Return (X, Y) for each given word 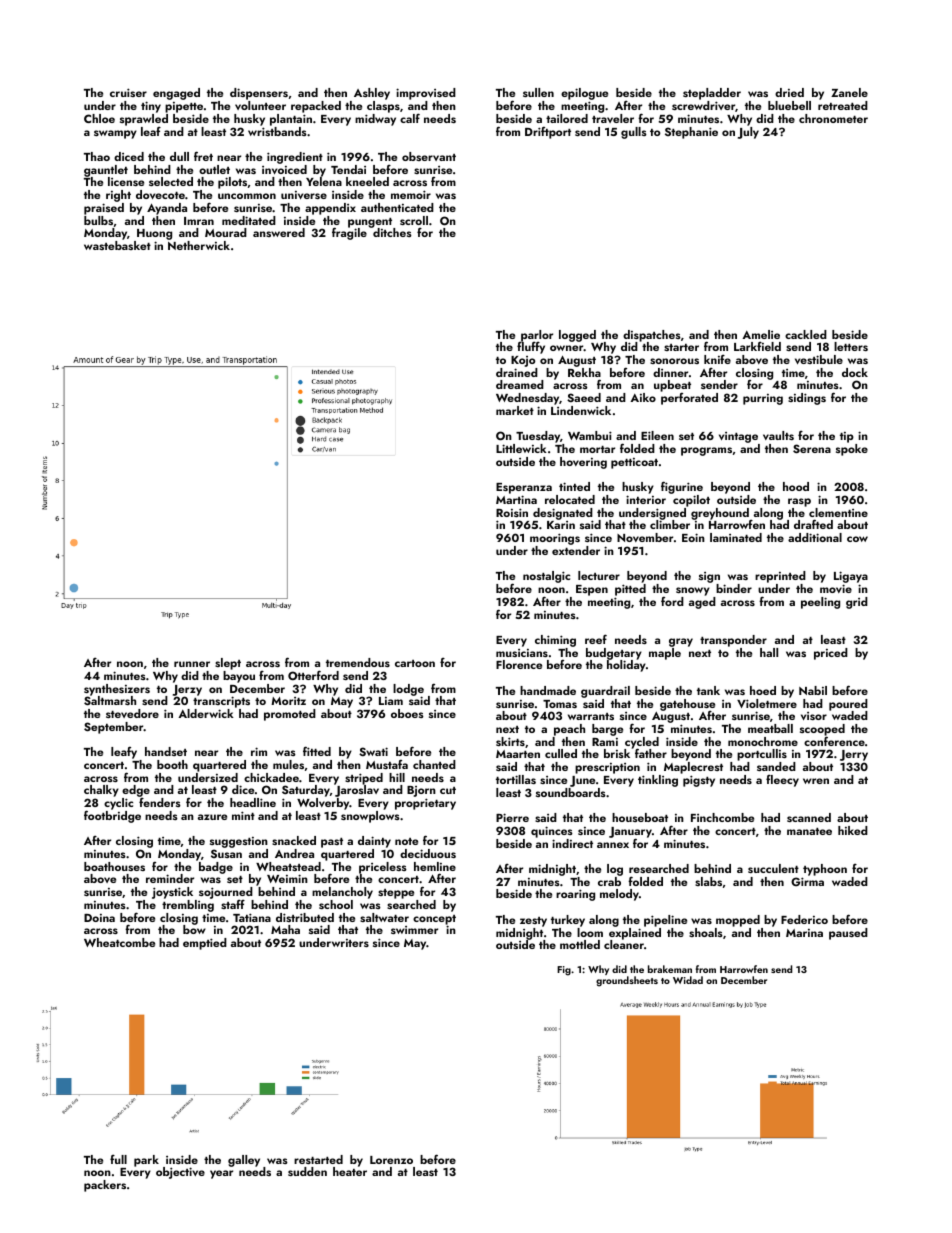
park (146, 1161)
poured (848, 705)
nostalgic (546, 577)
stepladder (712, 94)
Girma (807, 881)
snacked (294, 840)
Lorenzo (391, 1160)
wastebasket (117, 245)
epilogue (584, 94)
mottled (580, 944)
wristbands (277, 131)
